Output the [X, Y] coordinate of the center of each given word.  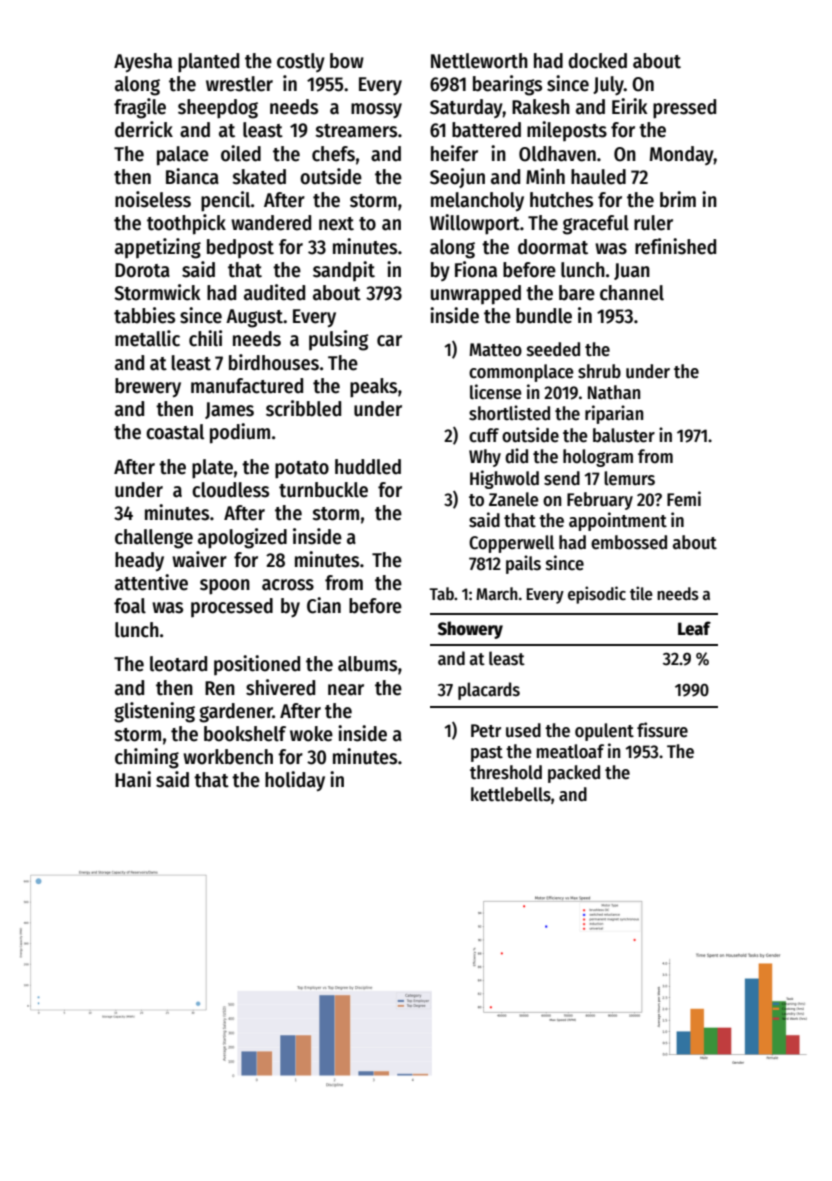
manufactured [247, 386]
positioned [257, 665]
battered [486, 130]
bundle [544, 316]
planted [208, 63]
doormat [553, 247]
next [336, 224]
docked [597, 61]
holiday [295, 781]
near [346, 690]
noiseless [153, 199]
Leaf [694, 628]
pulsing [339, 340]
